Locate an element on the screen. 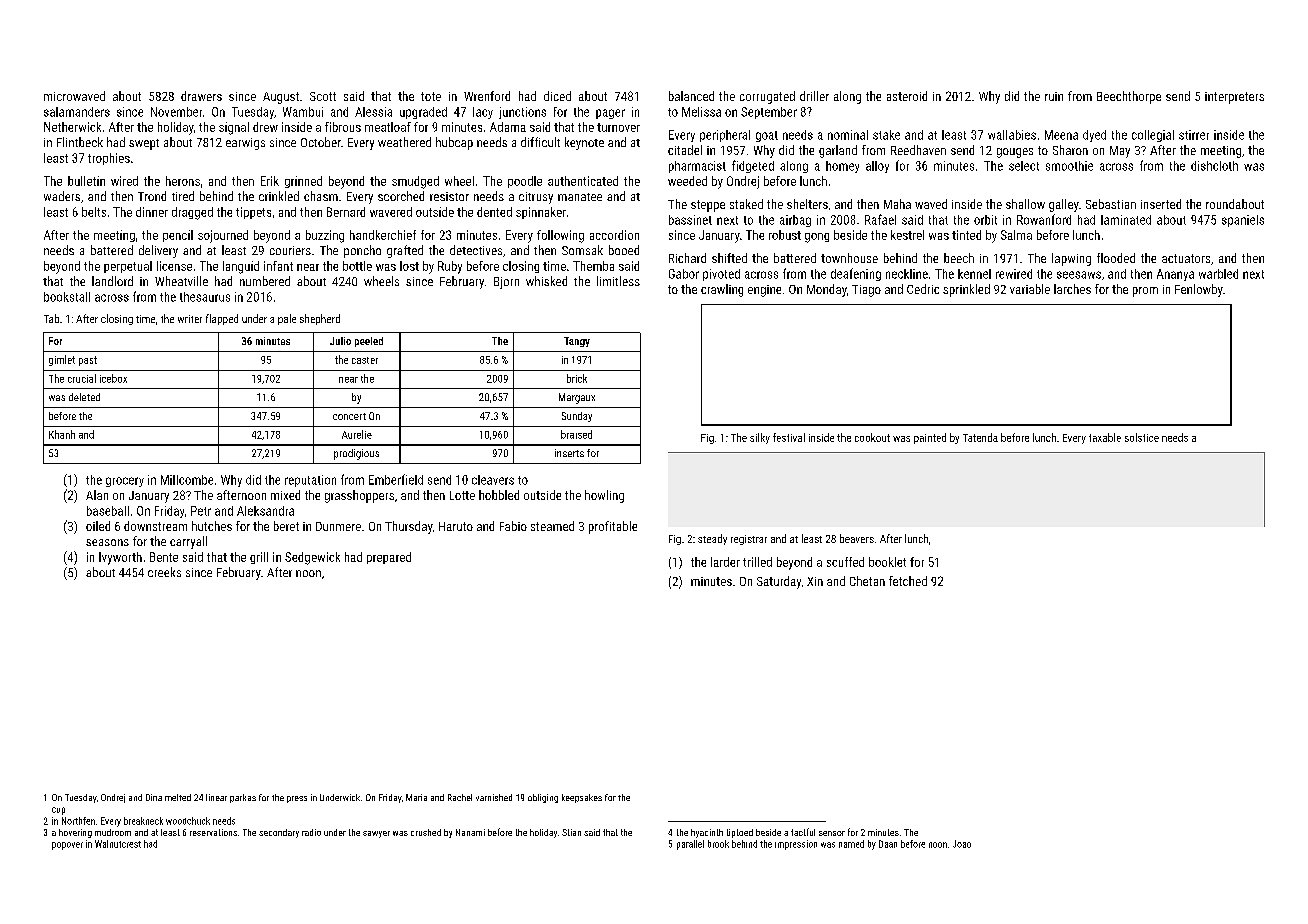  fibrous is located at coordinates (343, 127).
